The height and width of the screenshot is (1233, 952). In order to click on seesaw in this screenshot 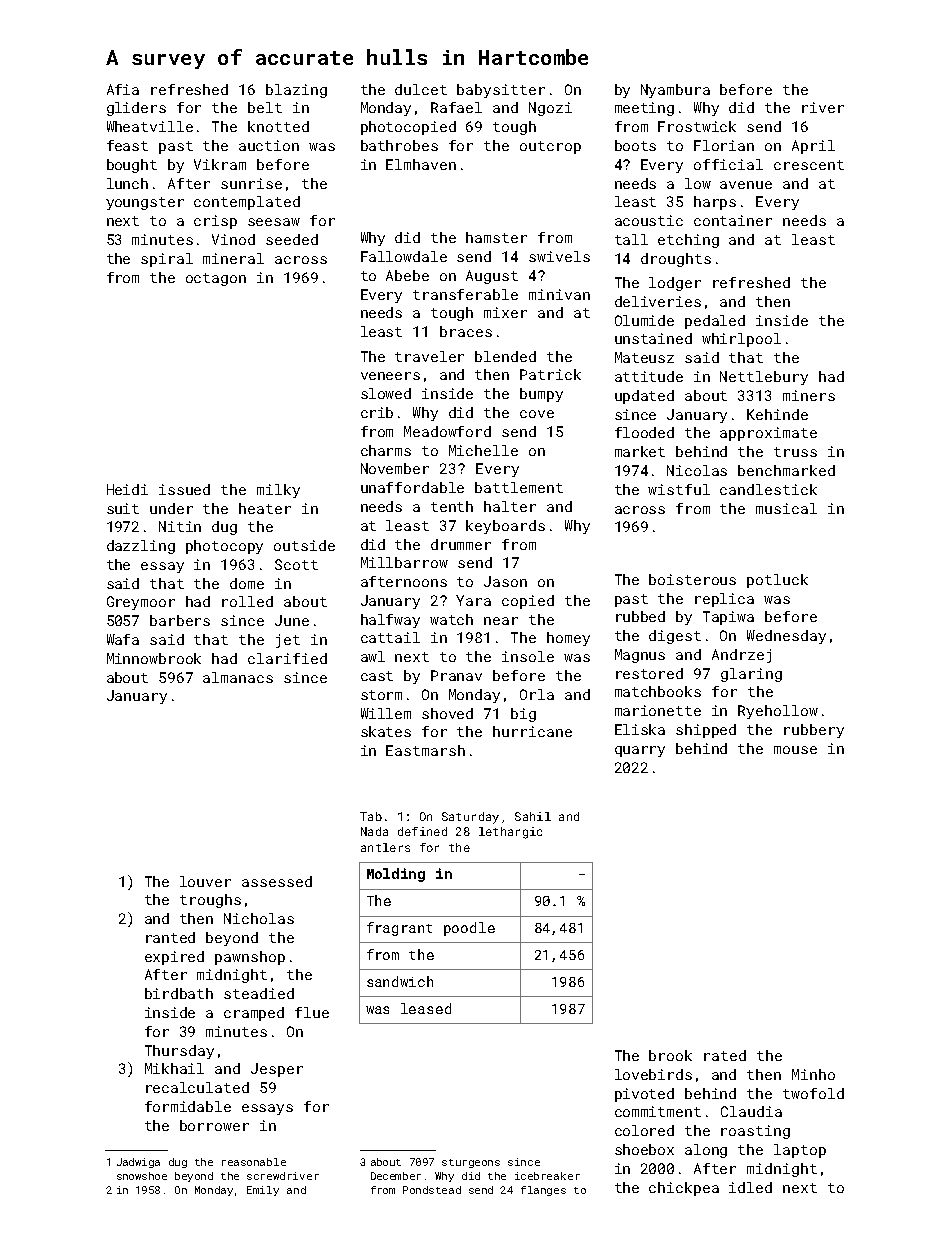, I will do `click(274, 222)`.
